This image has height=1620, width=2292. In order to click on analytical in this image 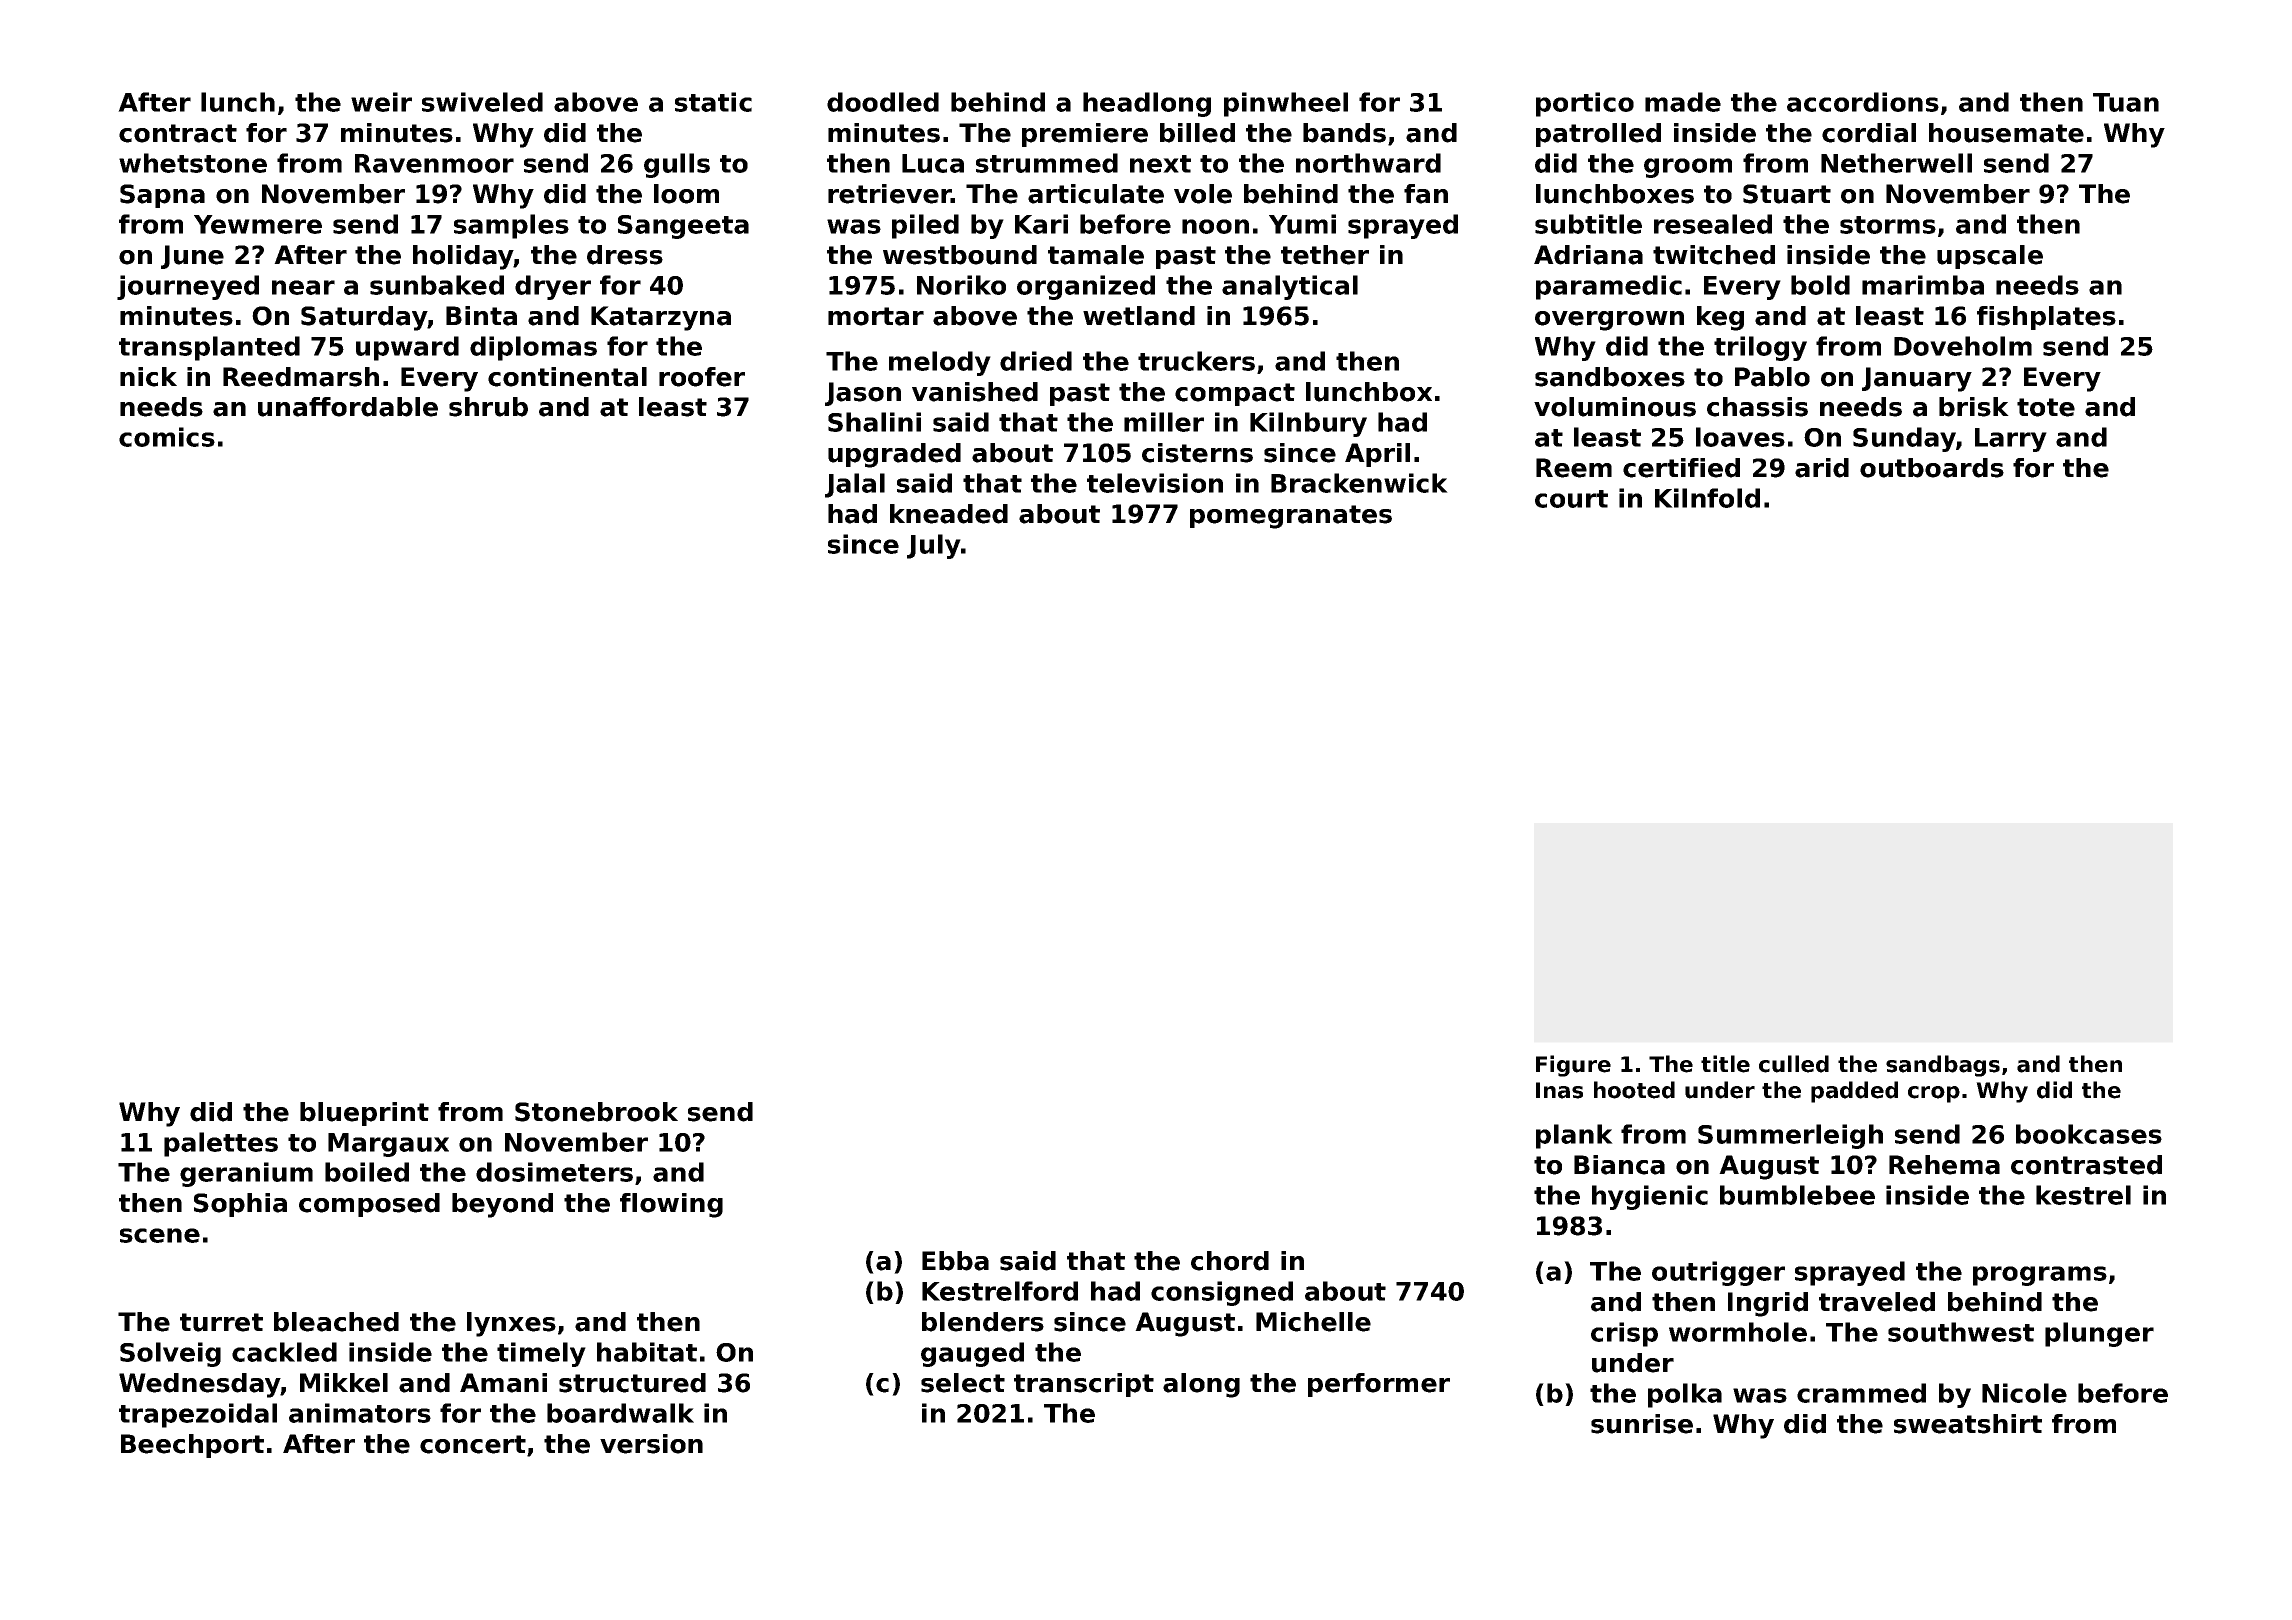, I will do `click(1290, 287)`.
